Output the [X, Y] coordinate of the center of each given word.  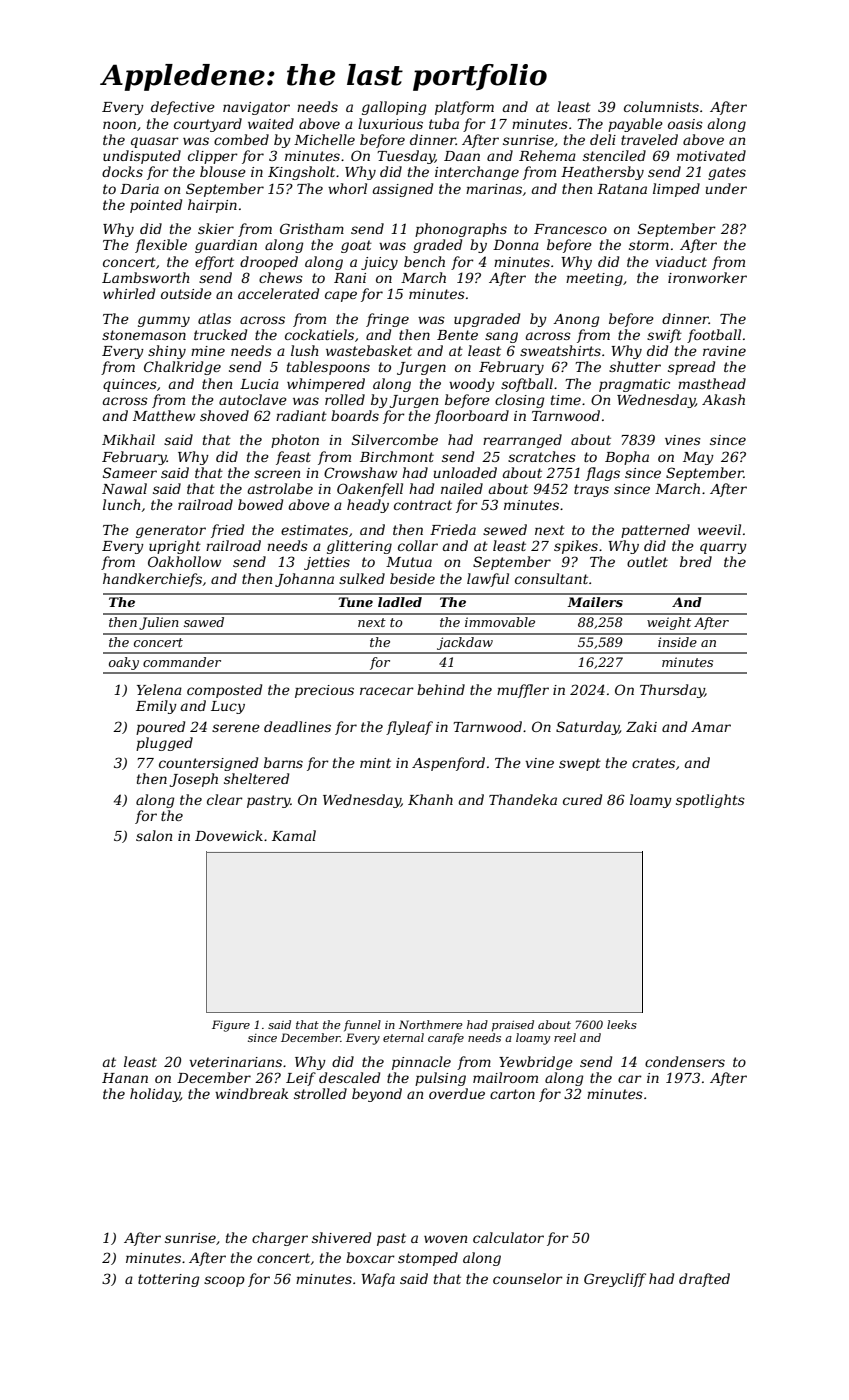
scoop [224, 1281]
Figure [231, 1026]
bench [424, 261]
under [726, 188]
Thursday [672, 691]
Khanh [430, 799]
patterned [655, 531]
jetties [327, 563]
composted [224, 691]
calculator [508, 1237]
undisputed [142, 157]
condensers [685, 1061]
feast [293, 458]
